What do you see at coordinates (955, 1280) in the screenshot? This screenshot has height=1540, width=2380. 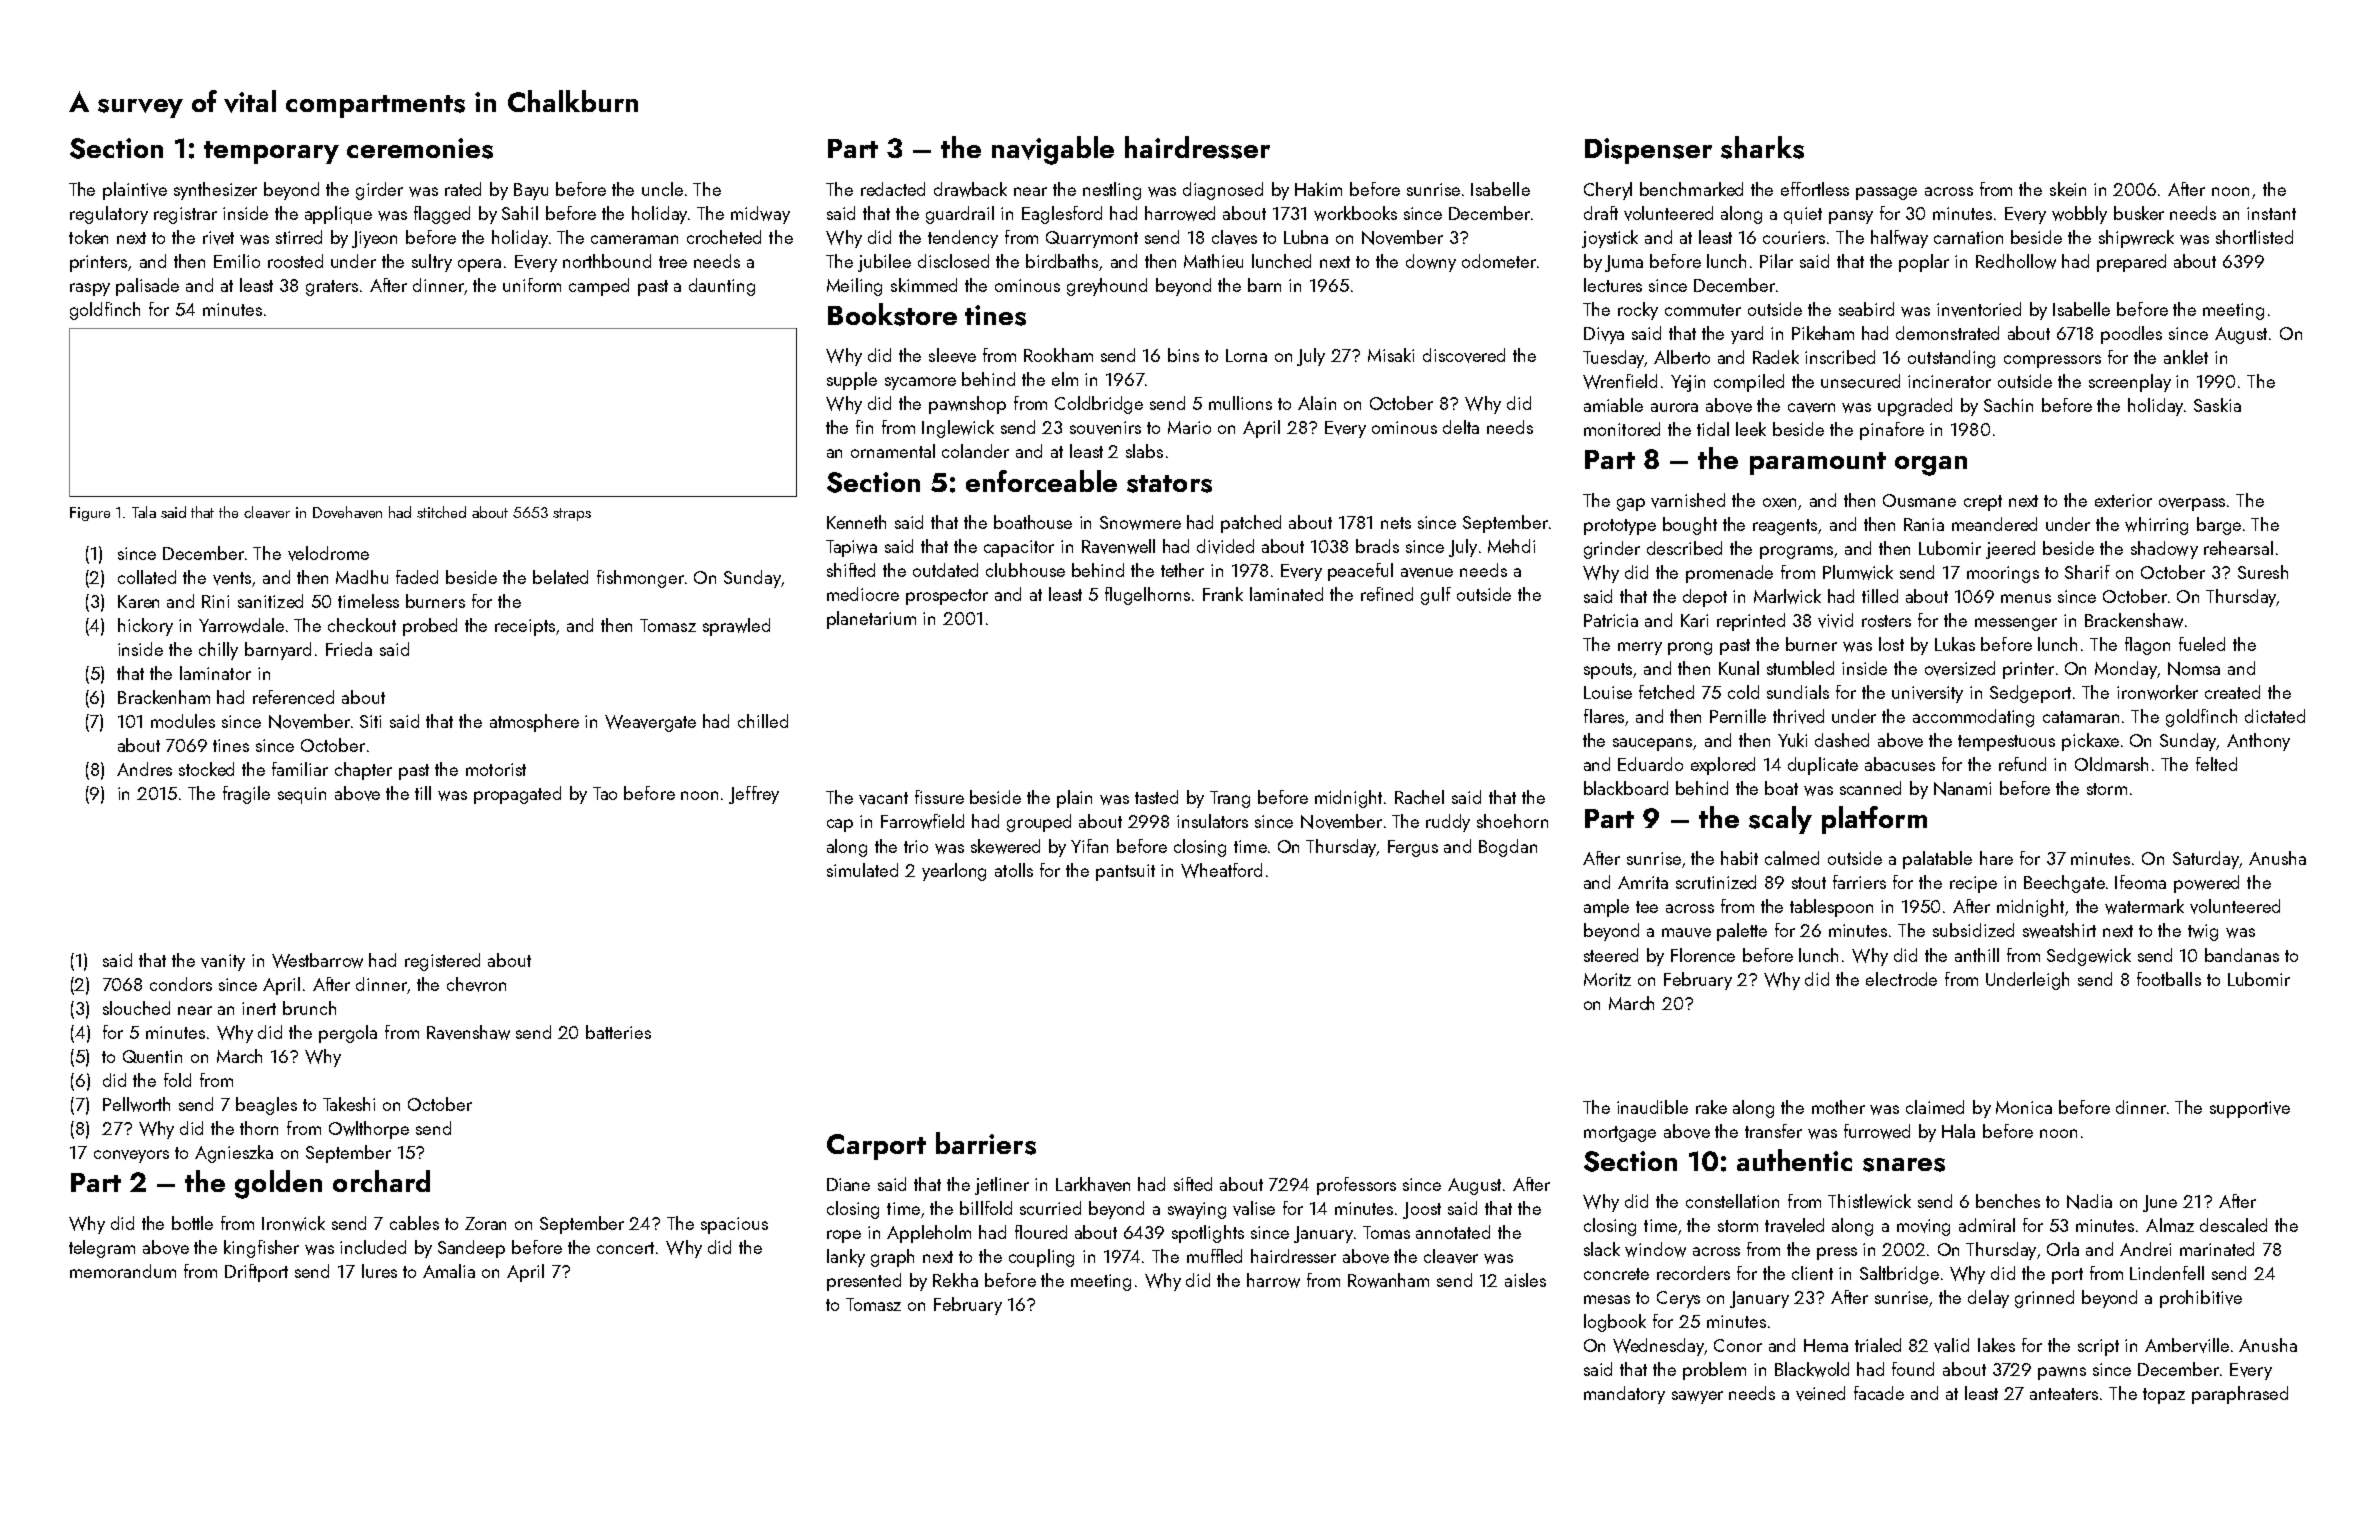 I see `Rekha` at bounding box center [955, 1280].
